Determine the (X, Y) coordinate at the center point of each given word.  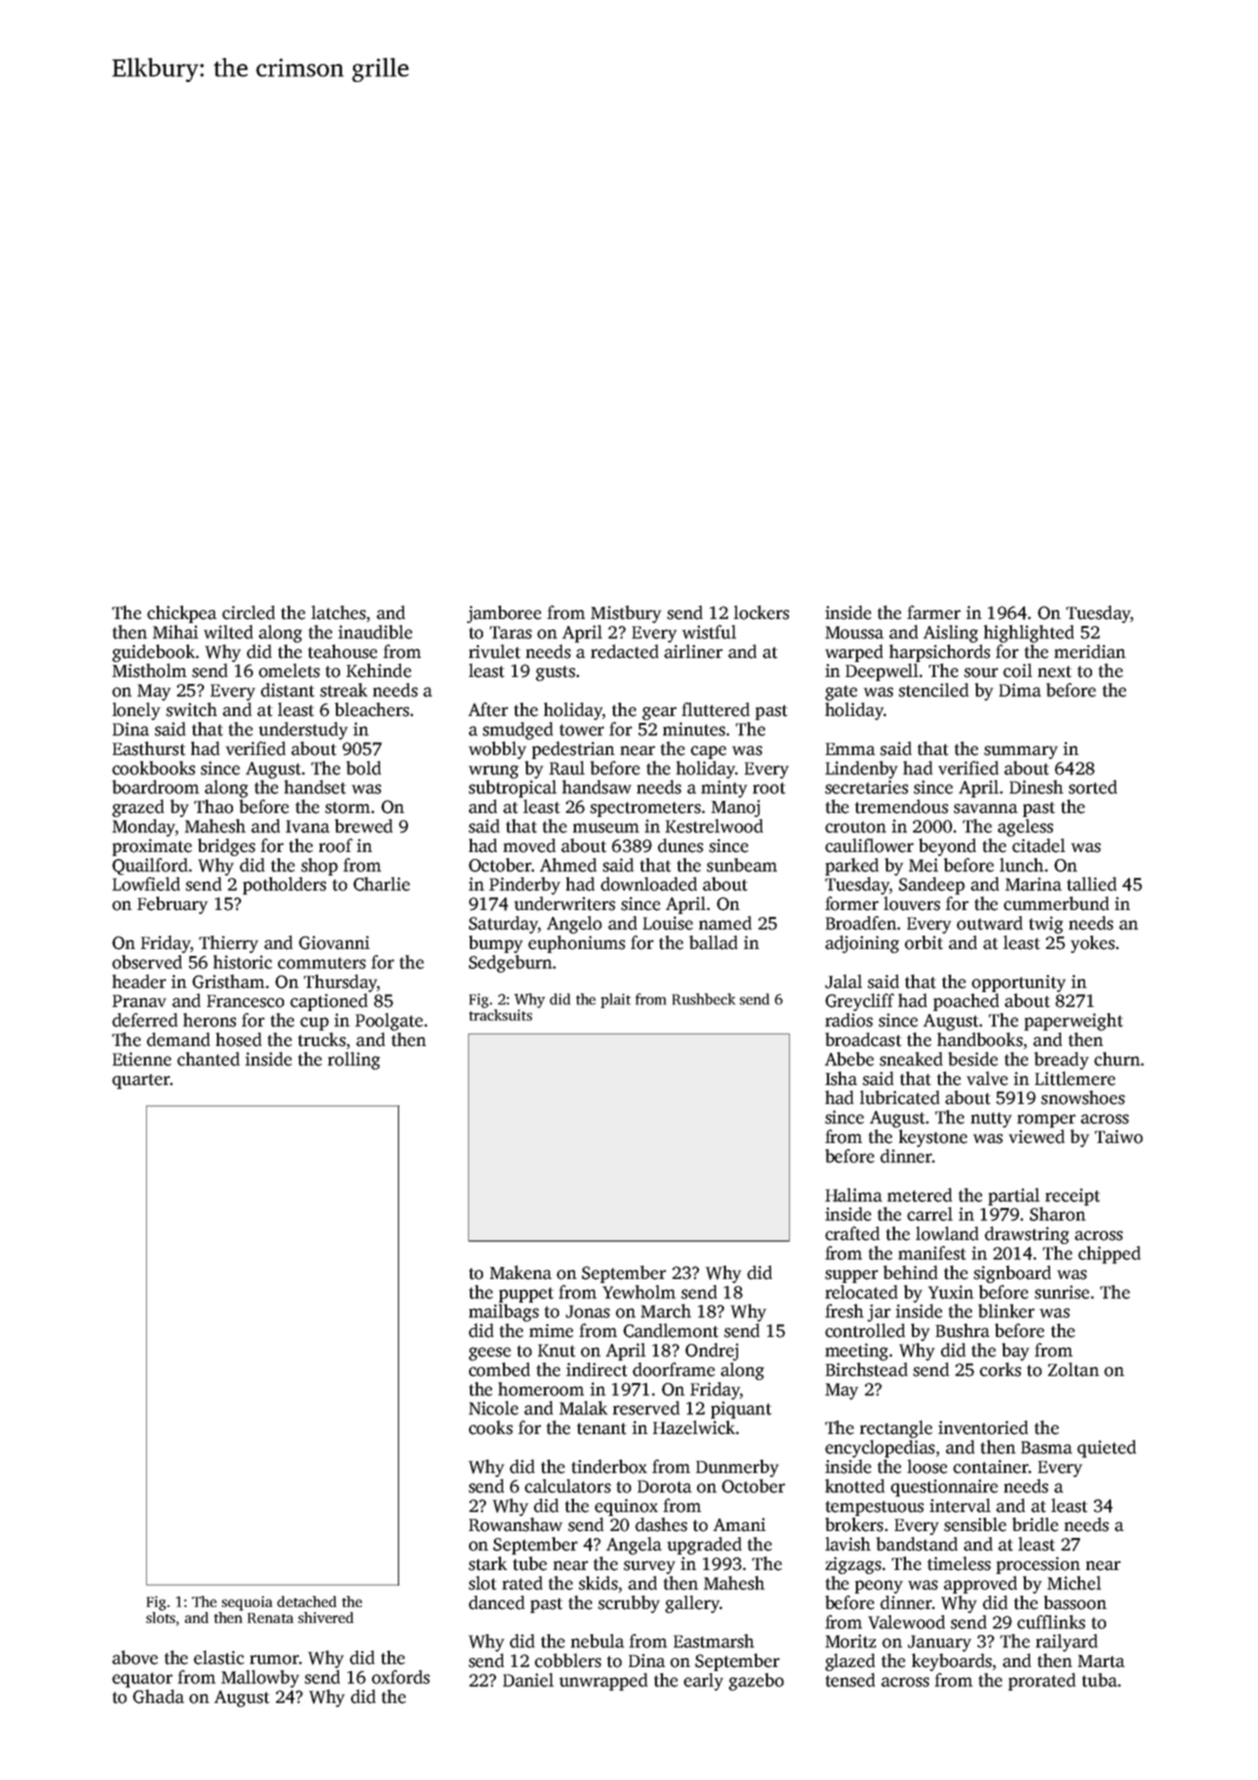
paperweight (1073, 1022)
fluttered (716, 709)
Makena (521, 1272)
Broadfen (861, 923)
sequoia (247, 1603)
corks (1000, 1369)
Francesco (245, 1001)
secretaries (866, 787)
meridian (1090, 651)
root (769, 788)
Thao (213, 806)
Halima (853, 1195)
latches (338, 612)
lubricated (900, 1097)
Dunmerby (737, 1468)
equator (142, 1680)
